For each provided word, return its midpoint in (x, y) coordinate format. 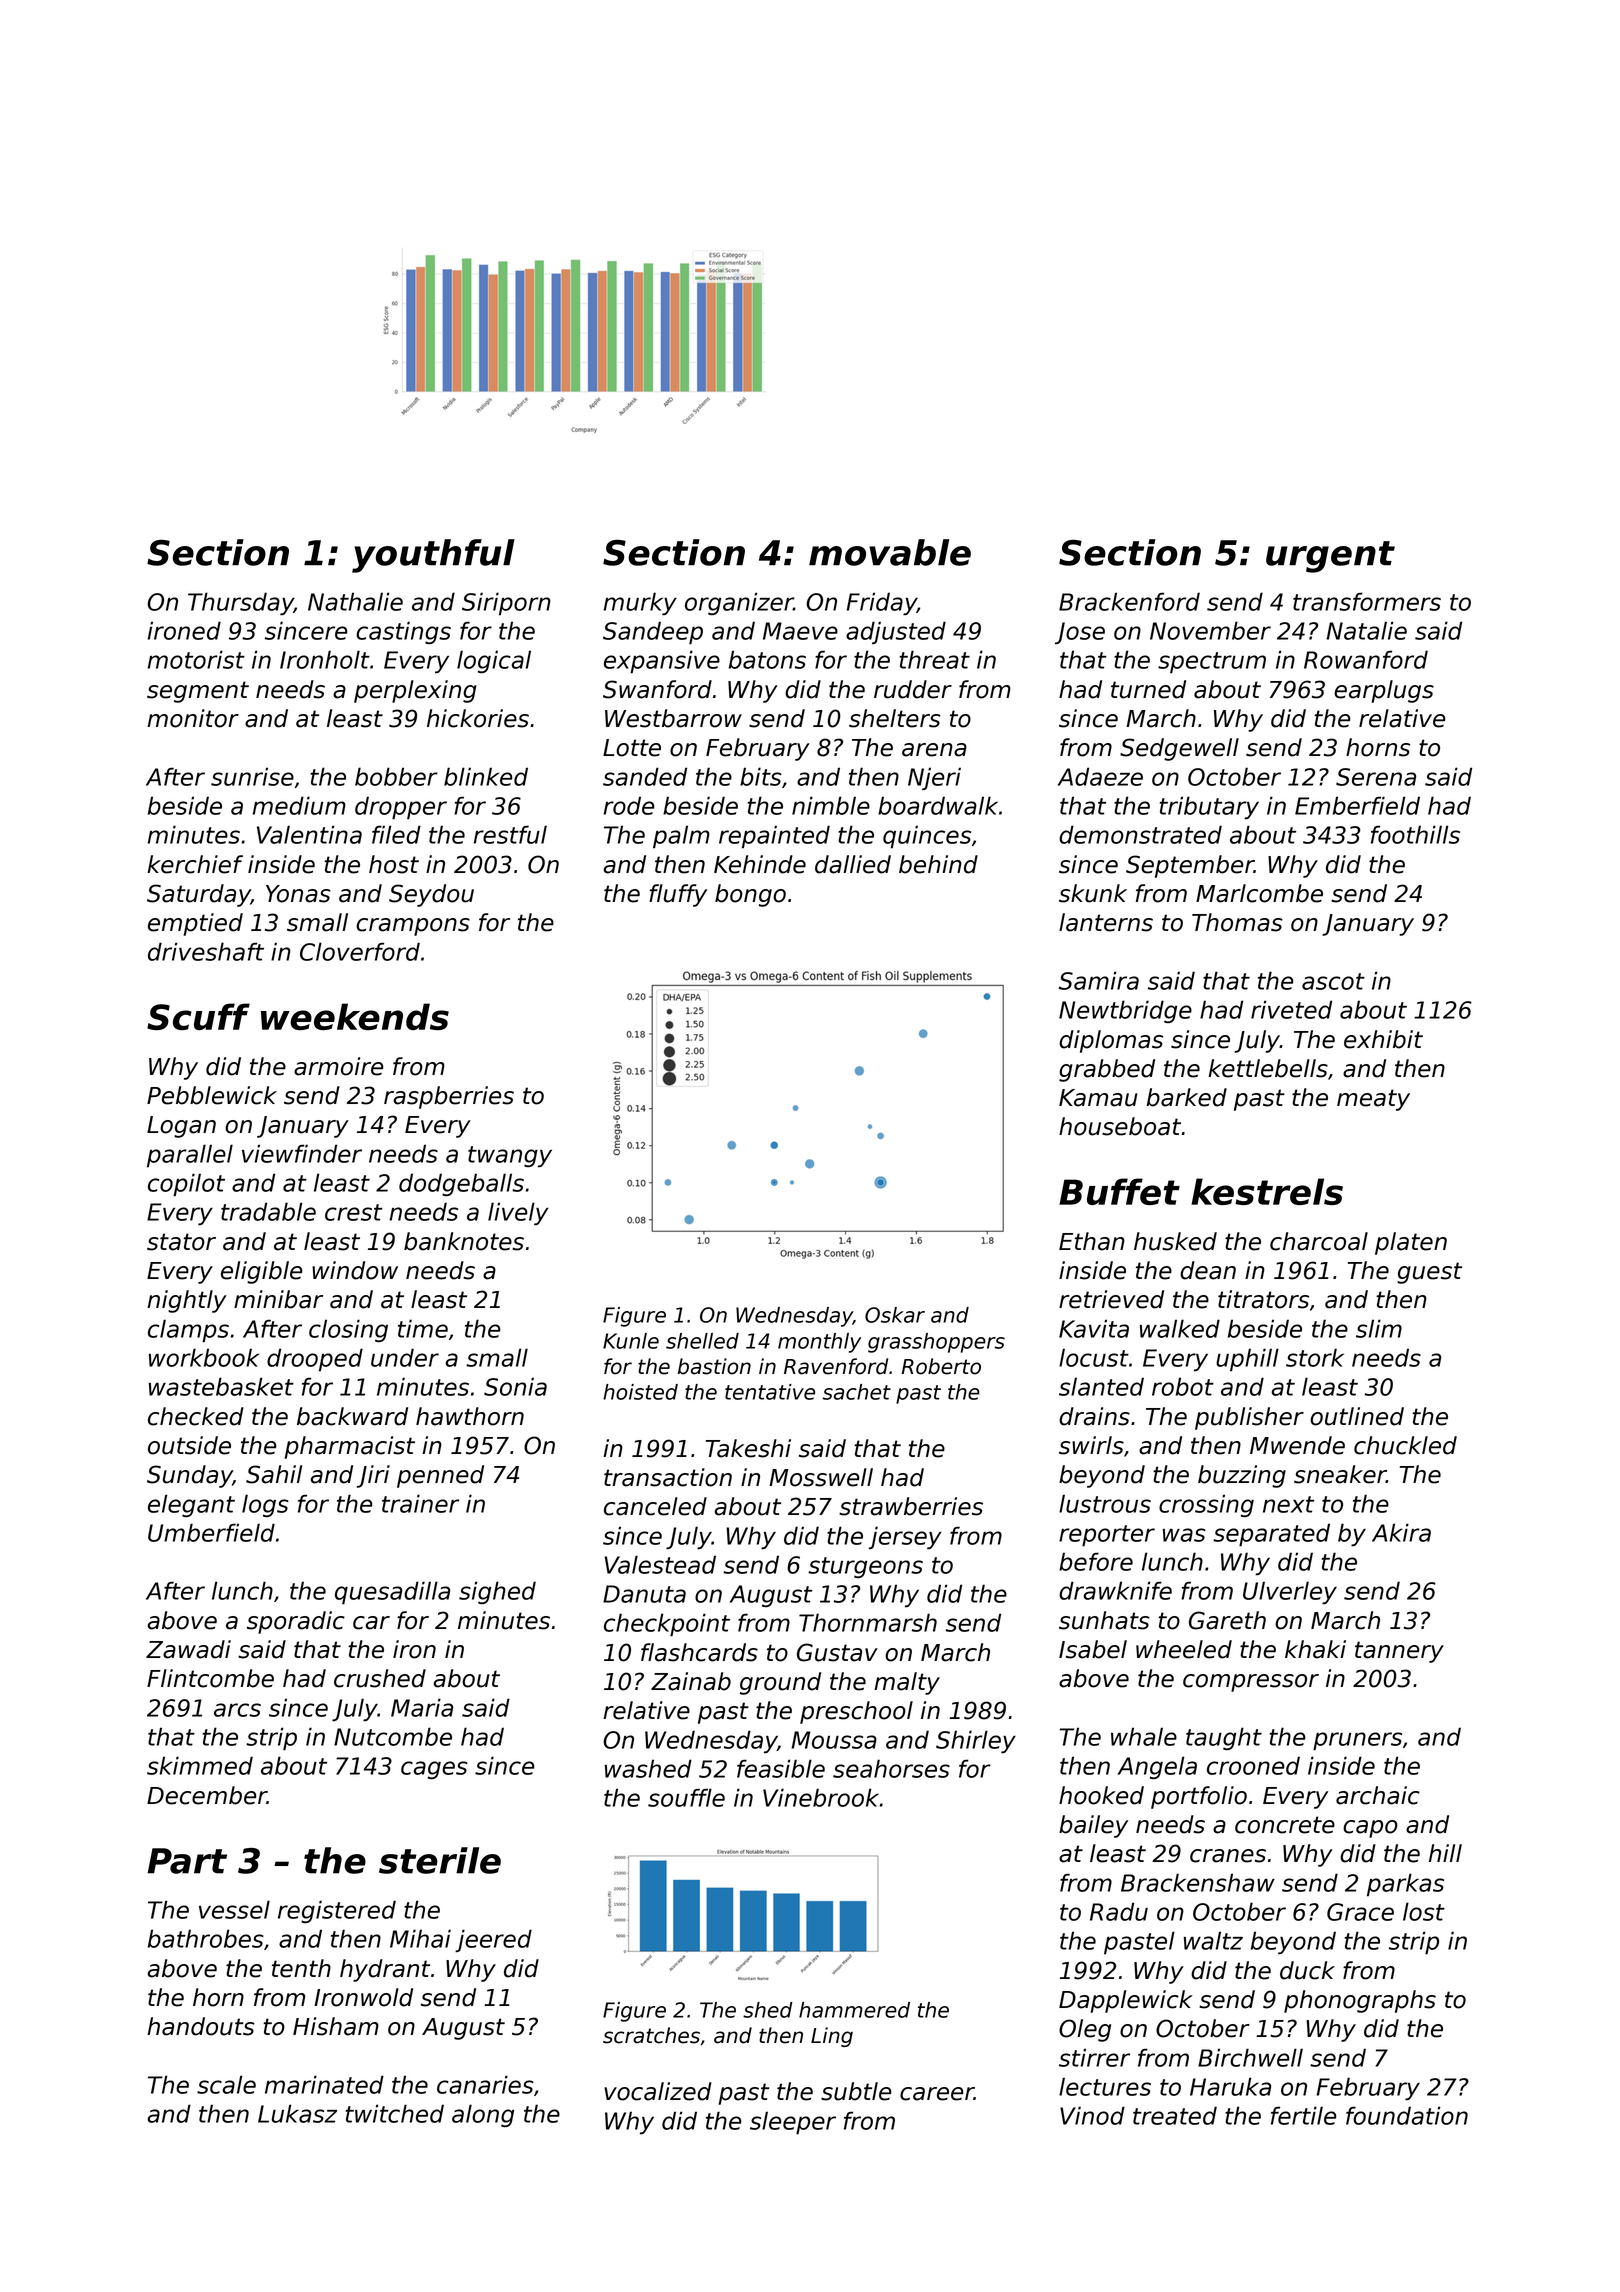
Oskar (895, 1315)
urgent (1330, 557)
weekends (355, 1016)
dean (1208, 1270)
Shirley (976, 1741)
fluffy (678, 895)
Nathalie (355, 601)
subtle (856, 2091)
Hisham (336, 2026)
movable (890, 552)
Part (187, 1861)
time (423, 1328)
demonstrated (1140, 834)
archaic (1378, 1795)
